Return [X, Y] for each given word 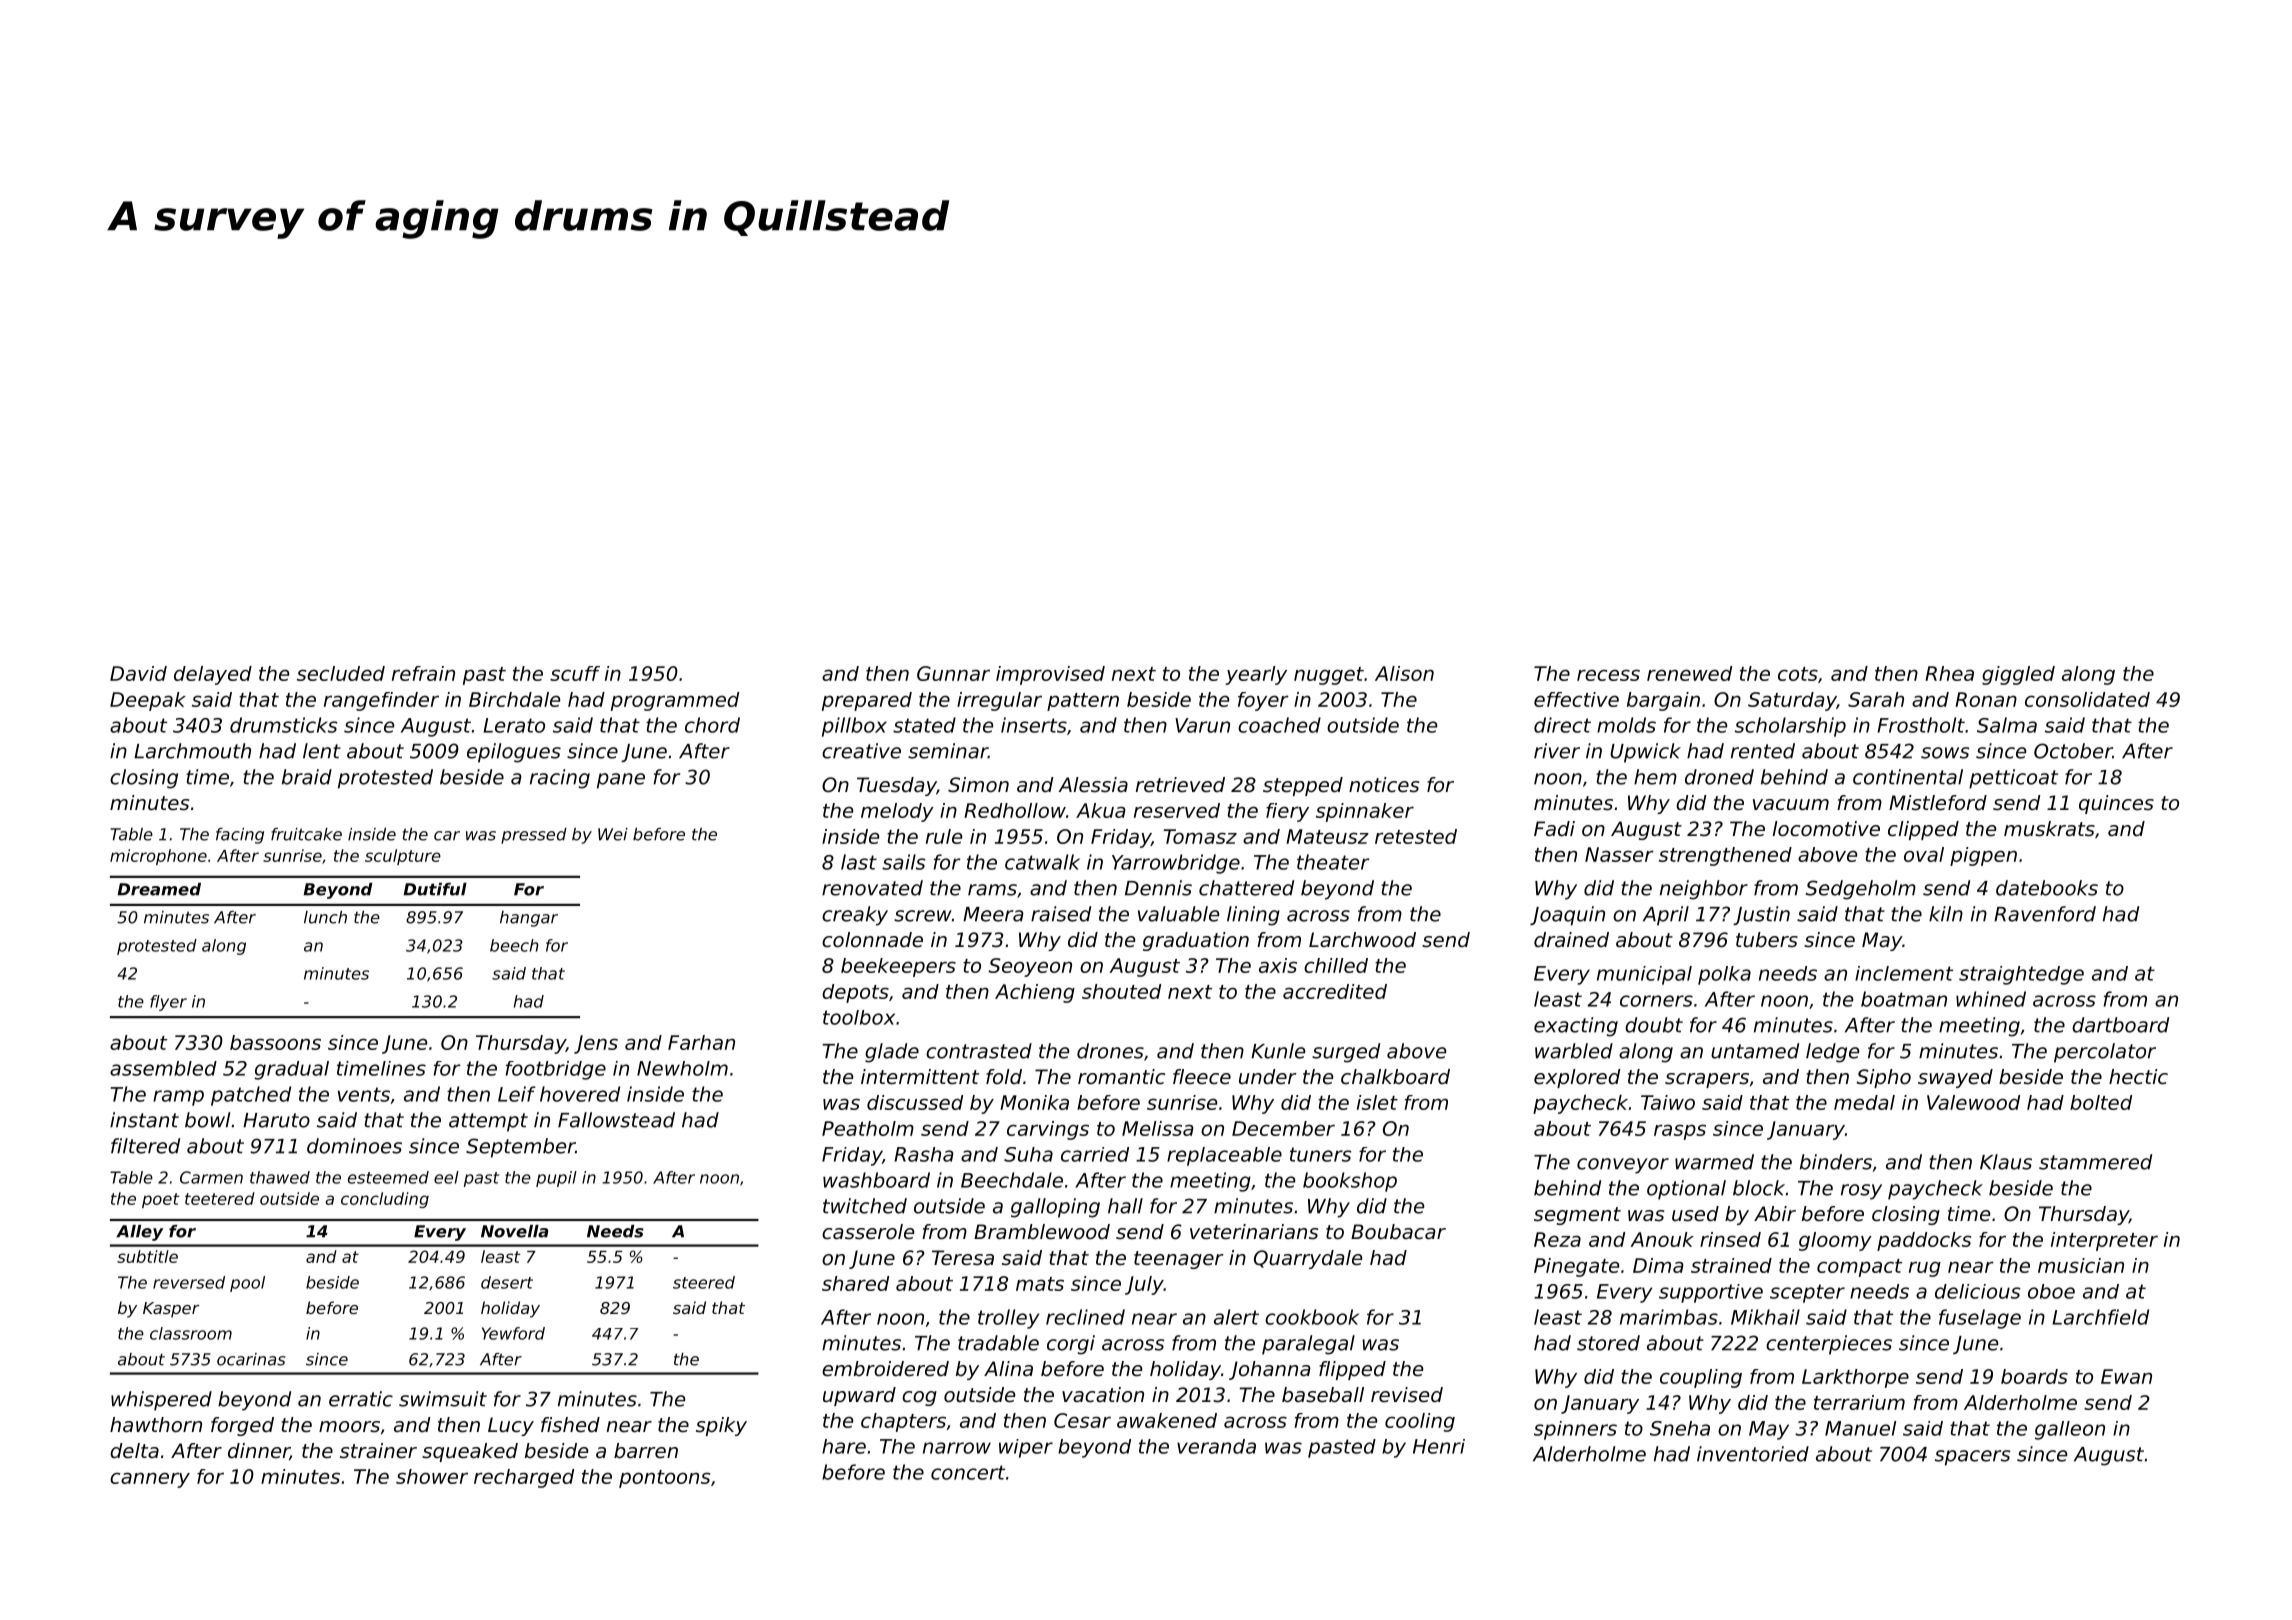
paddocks [1924, 1241]
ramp [178, 1098]
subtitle [147, 1256]
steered [704, 1282]
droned [1719, 777]
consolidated [2087, 699]
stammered [2095, 1162]
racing [560, 779]
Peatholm [868, 1128]
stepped [1303, 786]
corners [1656, 1001]
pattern [1083, 702]
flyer [168, 1003]
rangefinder [381, 701]
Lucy [511, 1426]
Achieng [1035, 993]
